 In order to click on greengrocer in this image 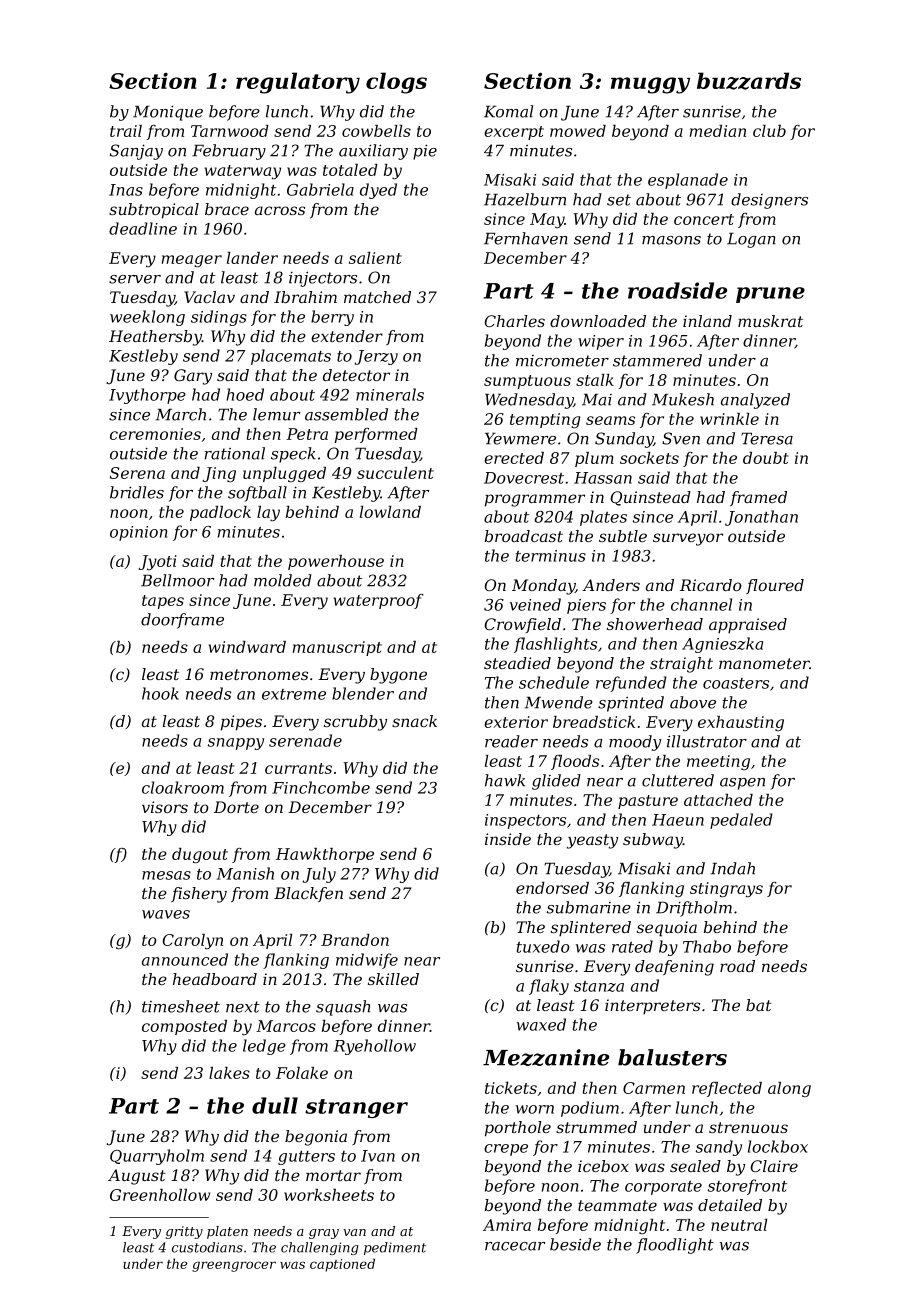, I will do `click(234, 1266)`.
